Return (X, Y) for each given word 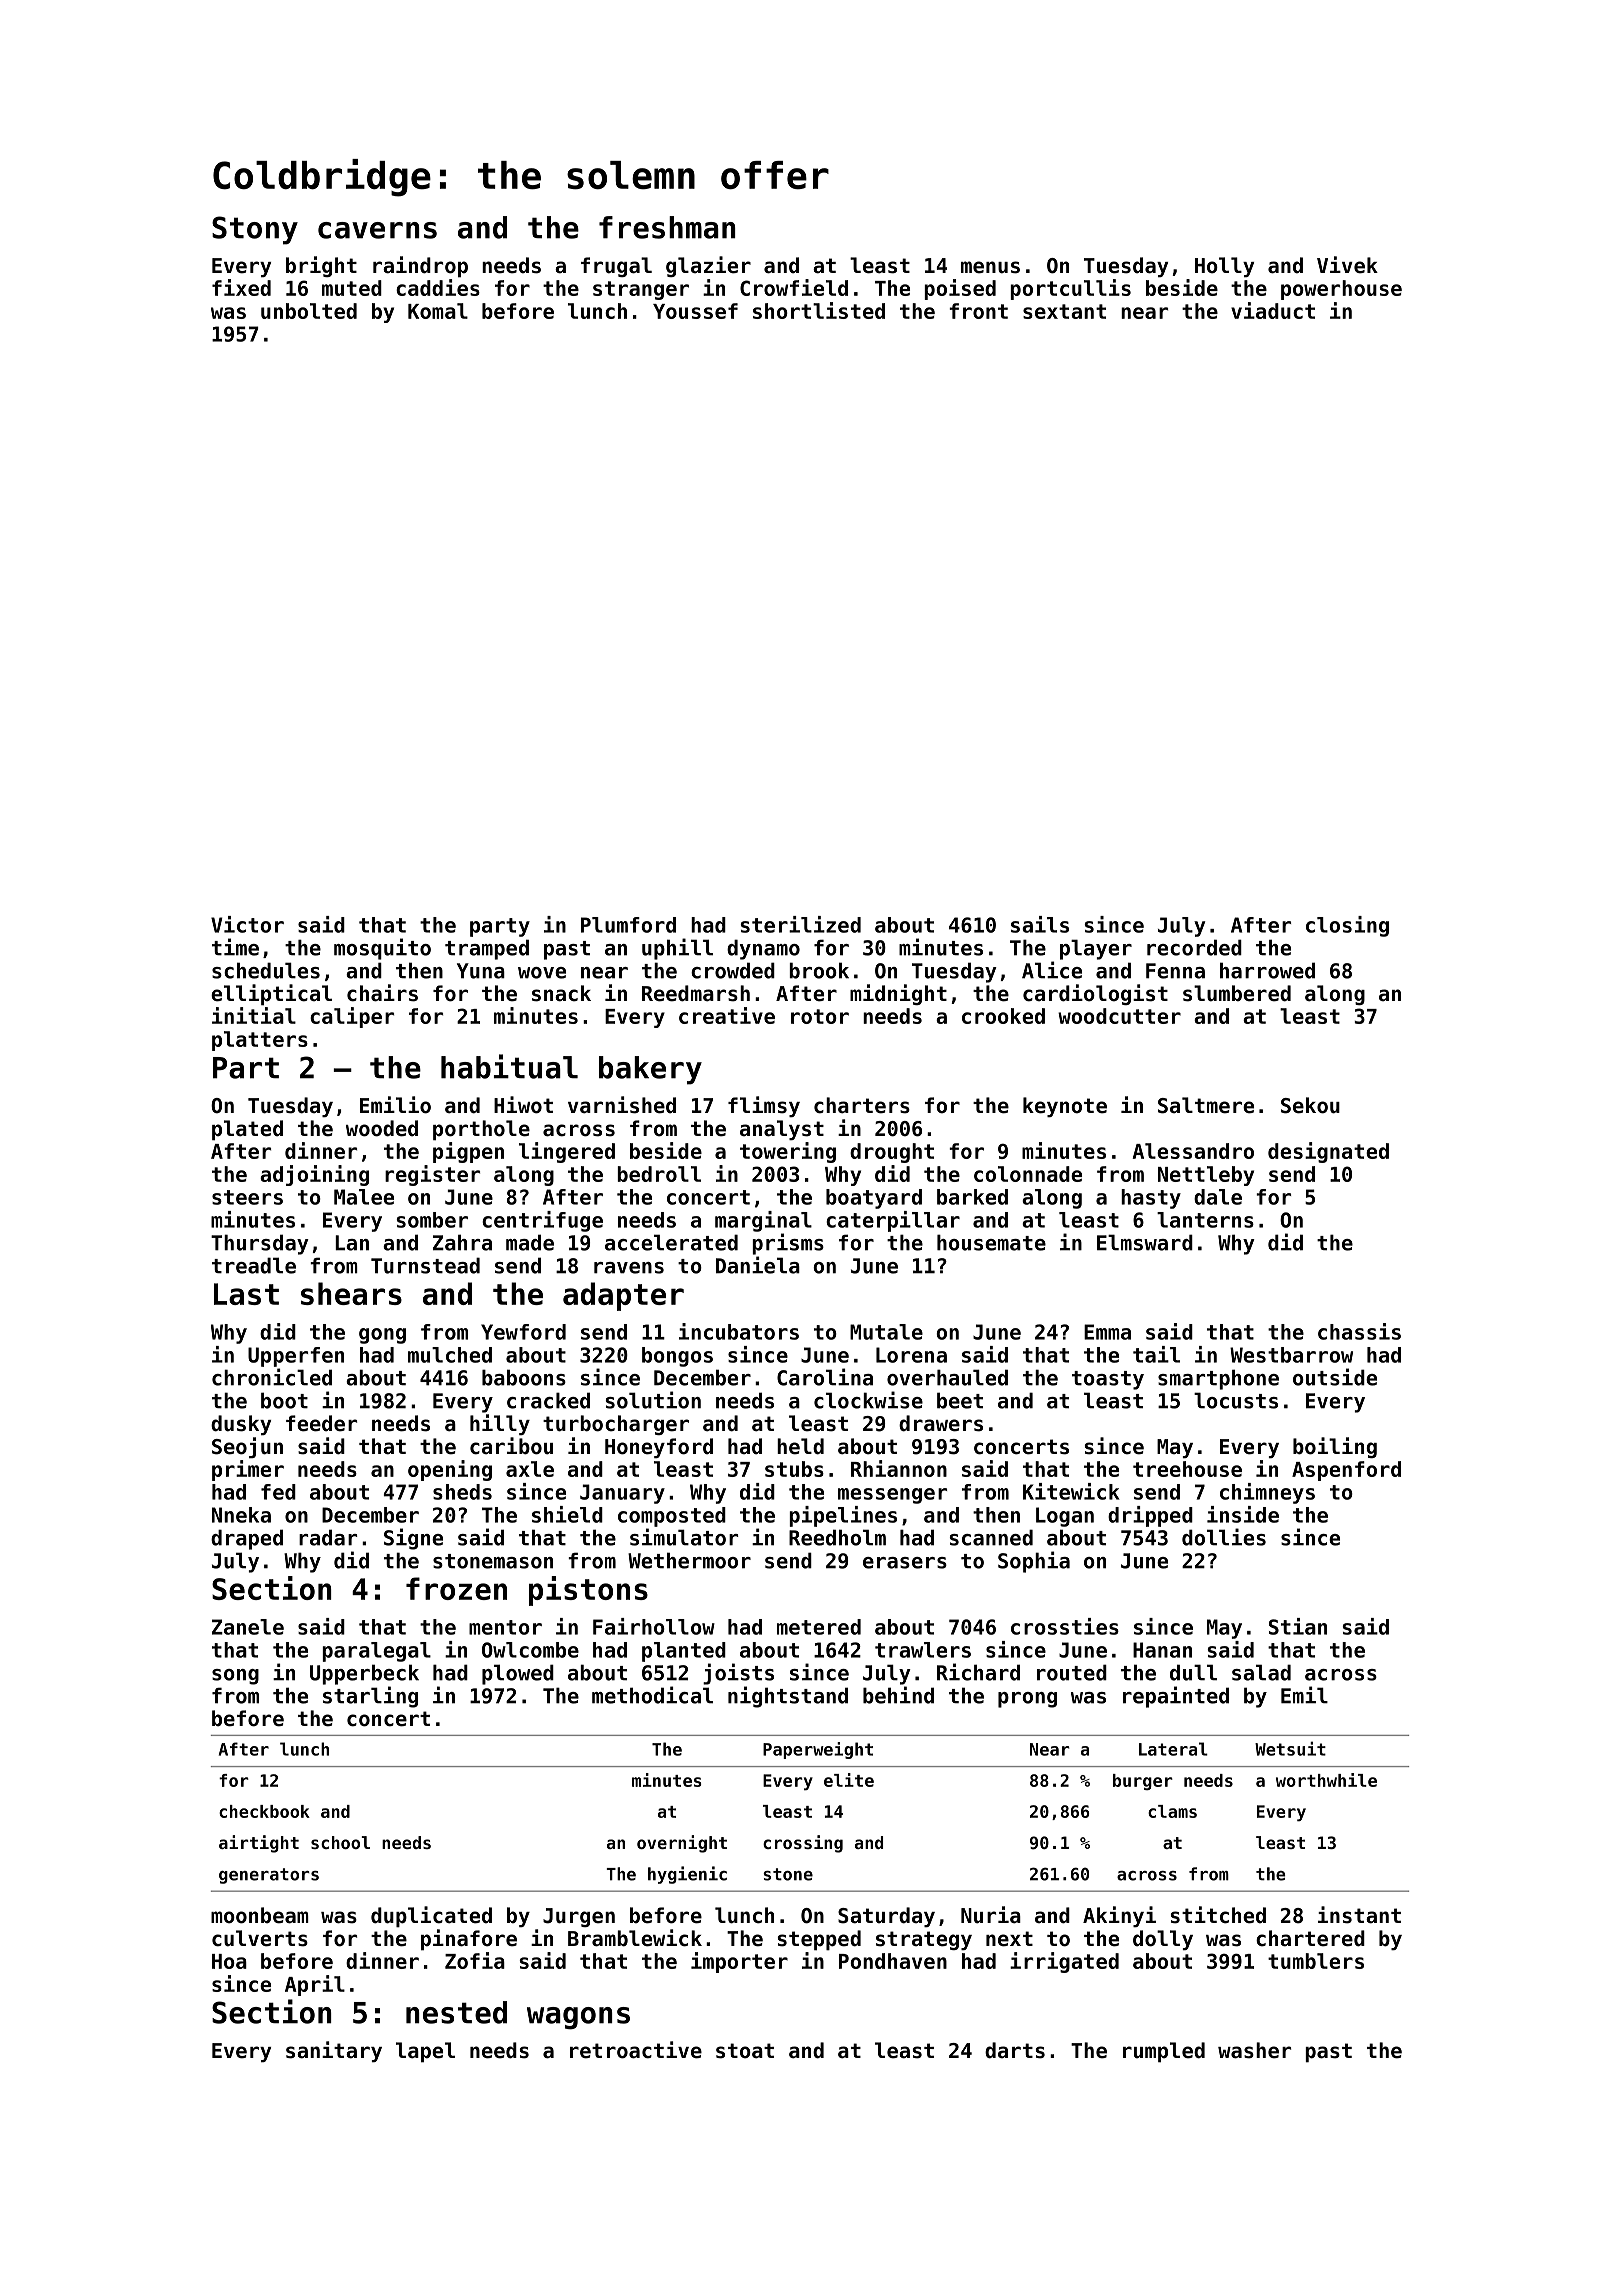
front (978, 311)
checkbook (264, 1811)
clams (1172, 1811)
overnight (682, 1844)
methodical (652, 1695)
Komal (438, 311)
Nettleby (1206, 1176)
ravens (629, 1268)
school (340, 1842)
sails (1040, 924)
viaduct (1273, 310)
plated (247, 1130)
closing (1347, 926)
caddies (438, 287)
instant (1359, 1915)
